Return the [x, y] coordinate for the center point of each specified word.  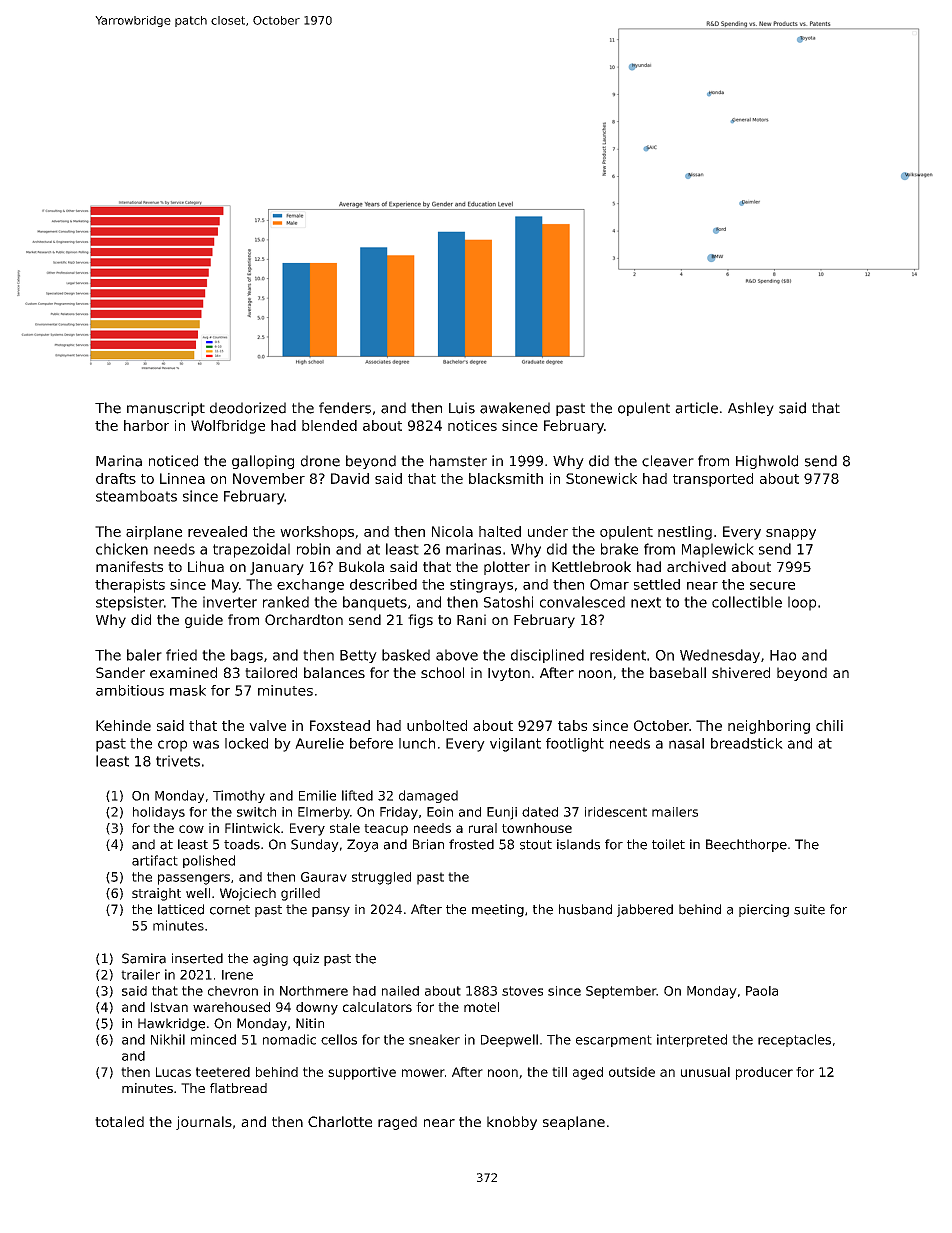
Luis [462, 408]
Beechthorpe [746, 845]
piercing [764, 910]
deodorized [248, 408]
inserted [197, 958]
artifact [155, 860]
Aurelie [319, 743]
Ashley [751, 409]
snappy [791, 534]
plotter [507, 568]
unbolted [437, 725]
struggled [381, 878]
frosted [471, 844]
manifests [129, 566]
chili [829, 725]
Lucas [173, 1072]
